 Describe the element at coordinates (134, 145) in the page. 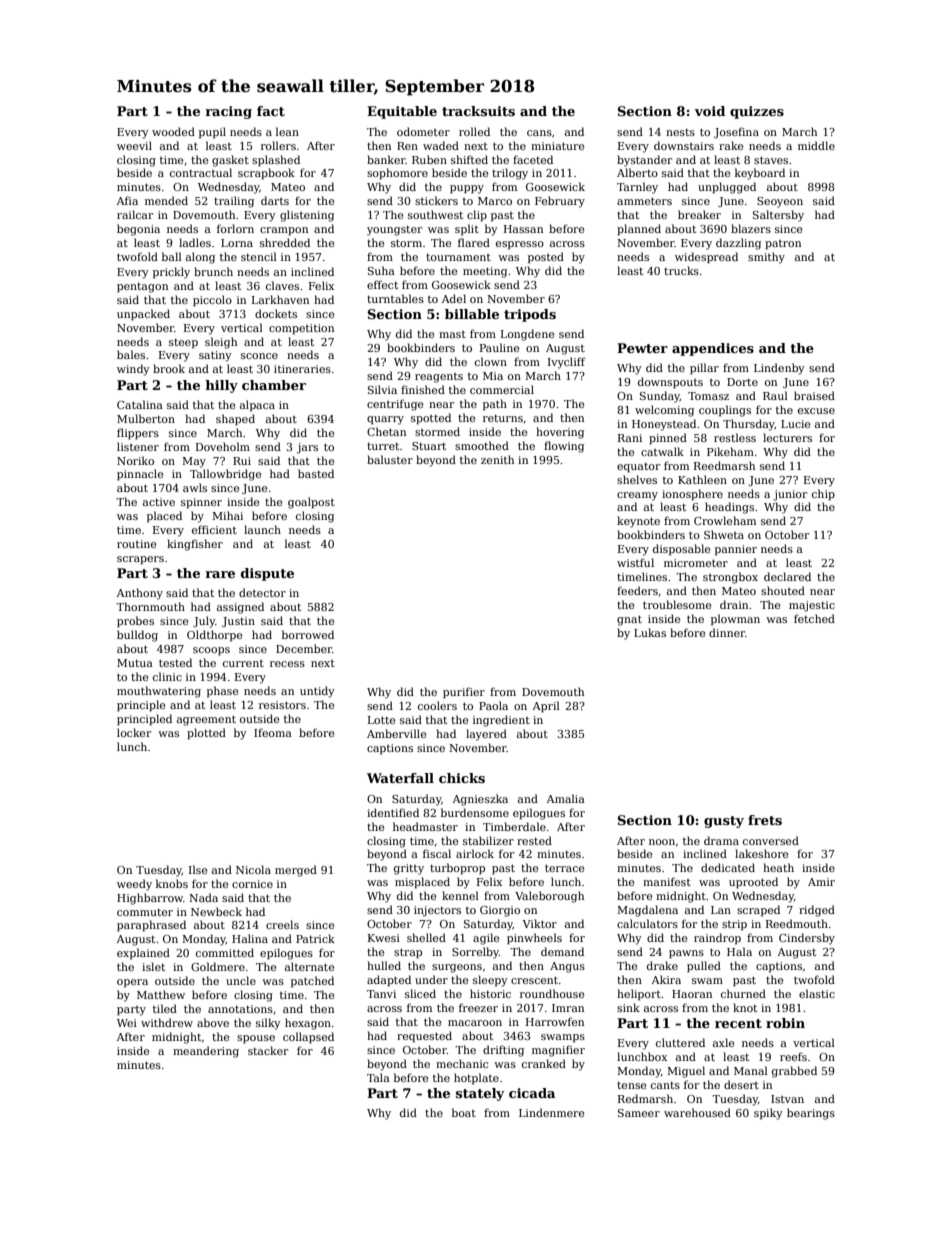

I see `weevil` at that location.
